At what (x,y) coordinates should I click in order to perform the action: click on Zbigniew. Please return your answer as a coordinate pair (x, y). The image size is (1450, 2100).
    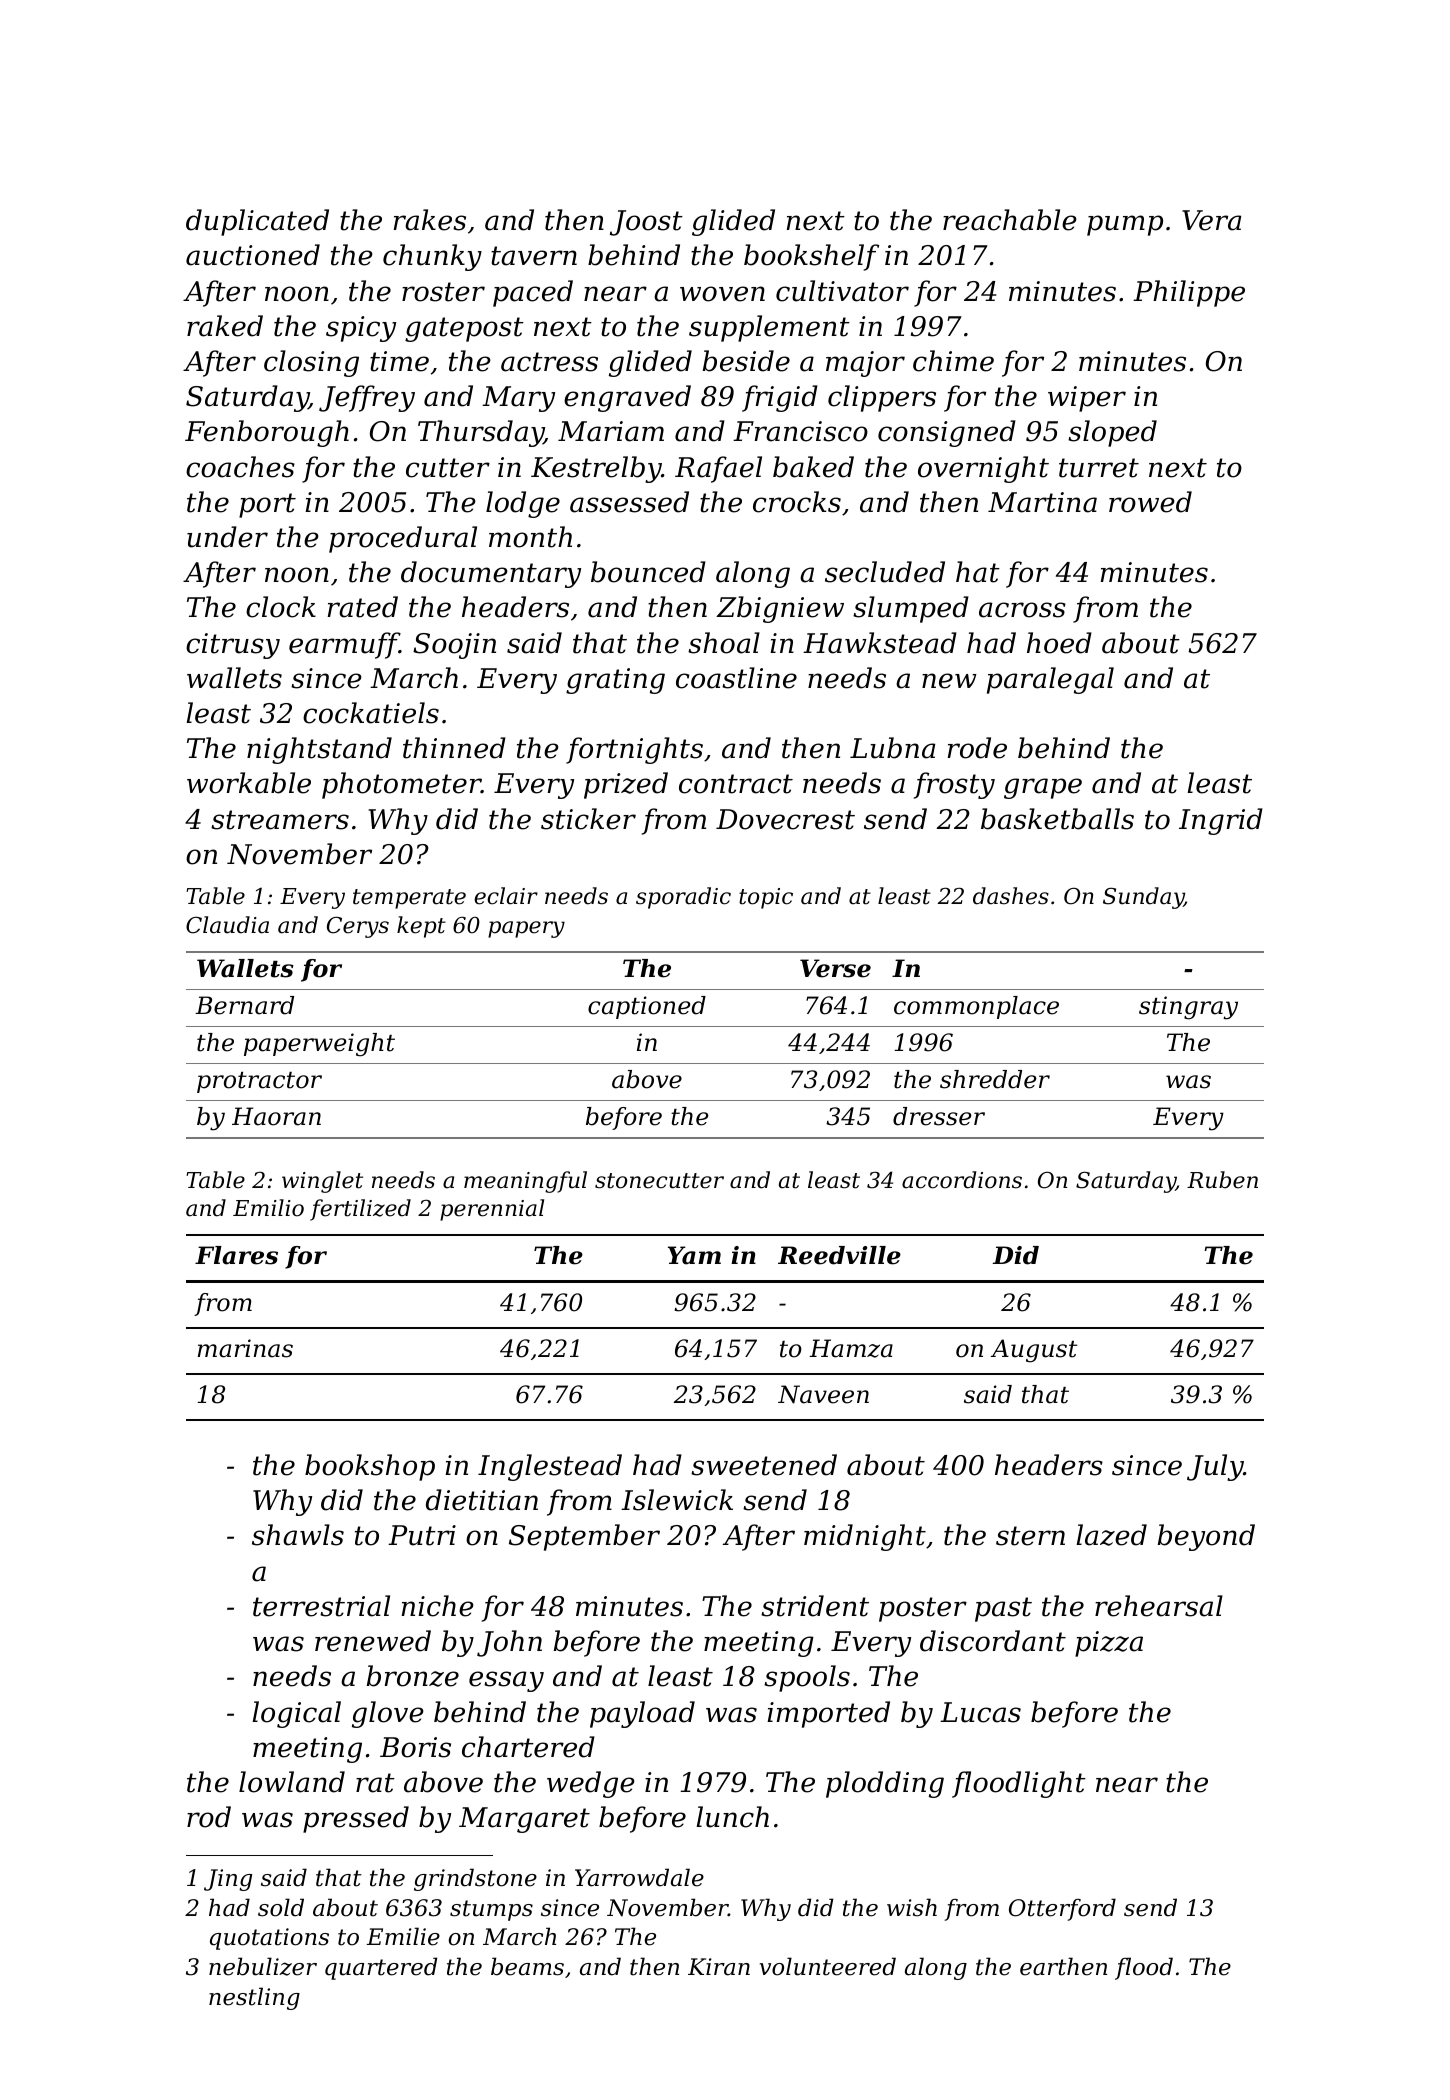
    Looking at the image, I should click on (780, 609).
